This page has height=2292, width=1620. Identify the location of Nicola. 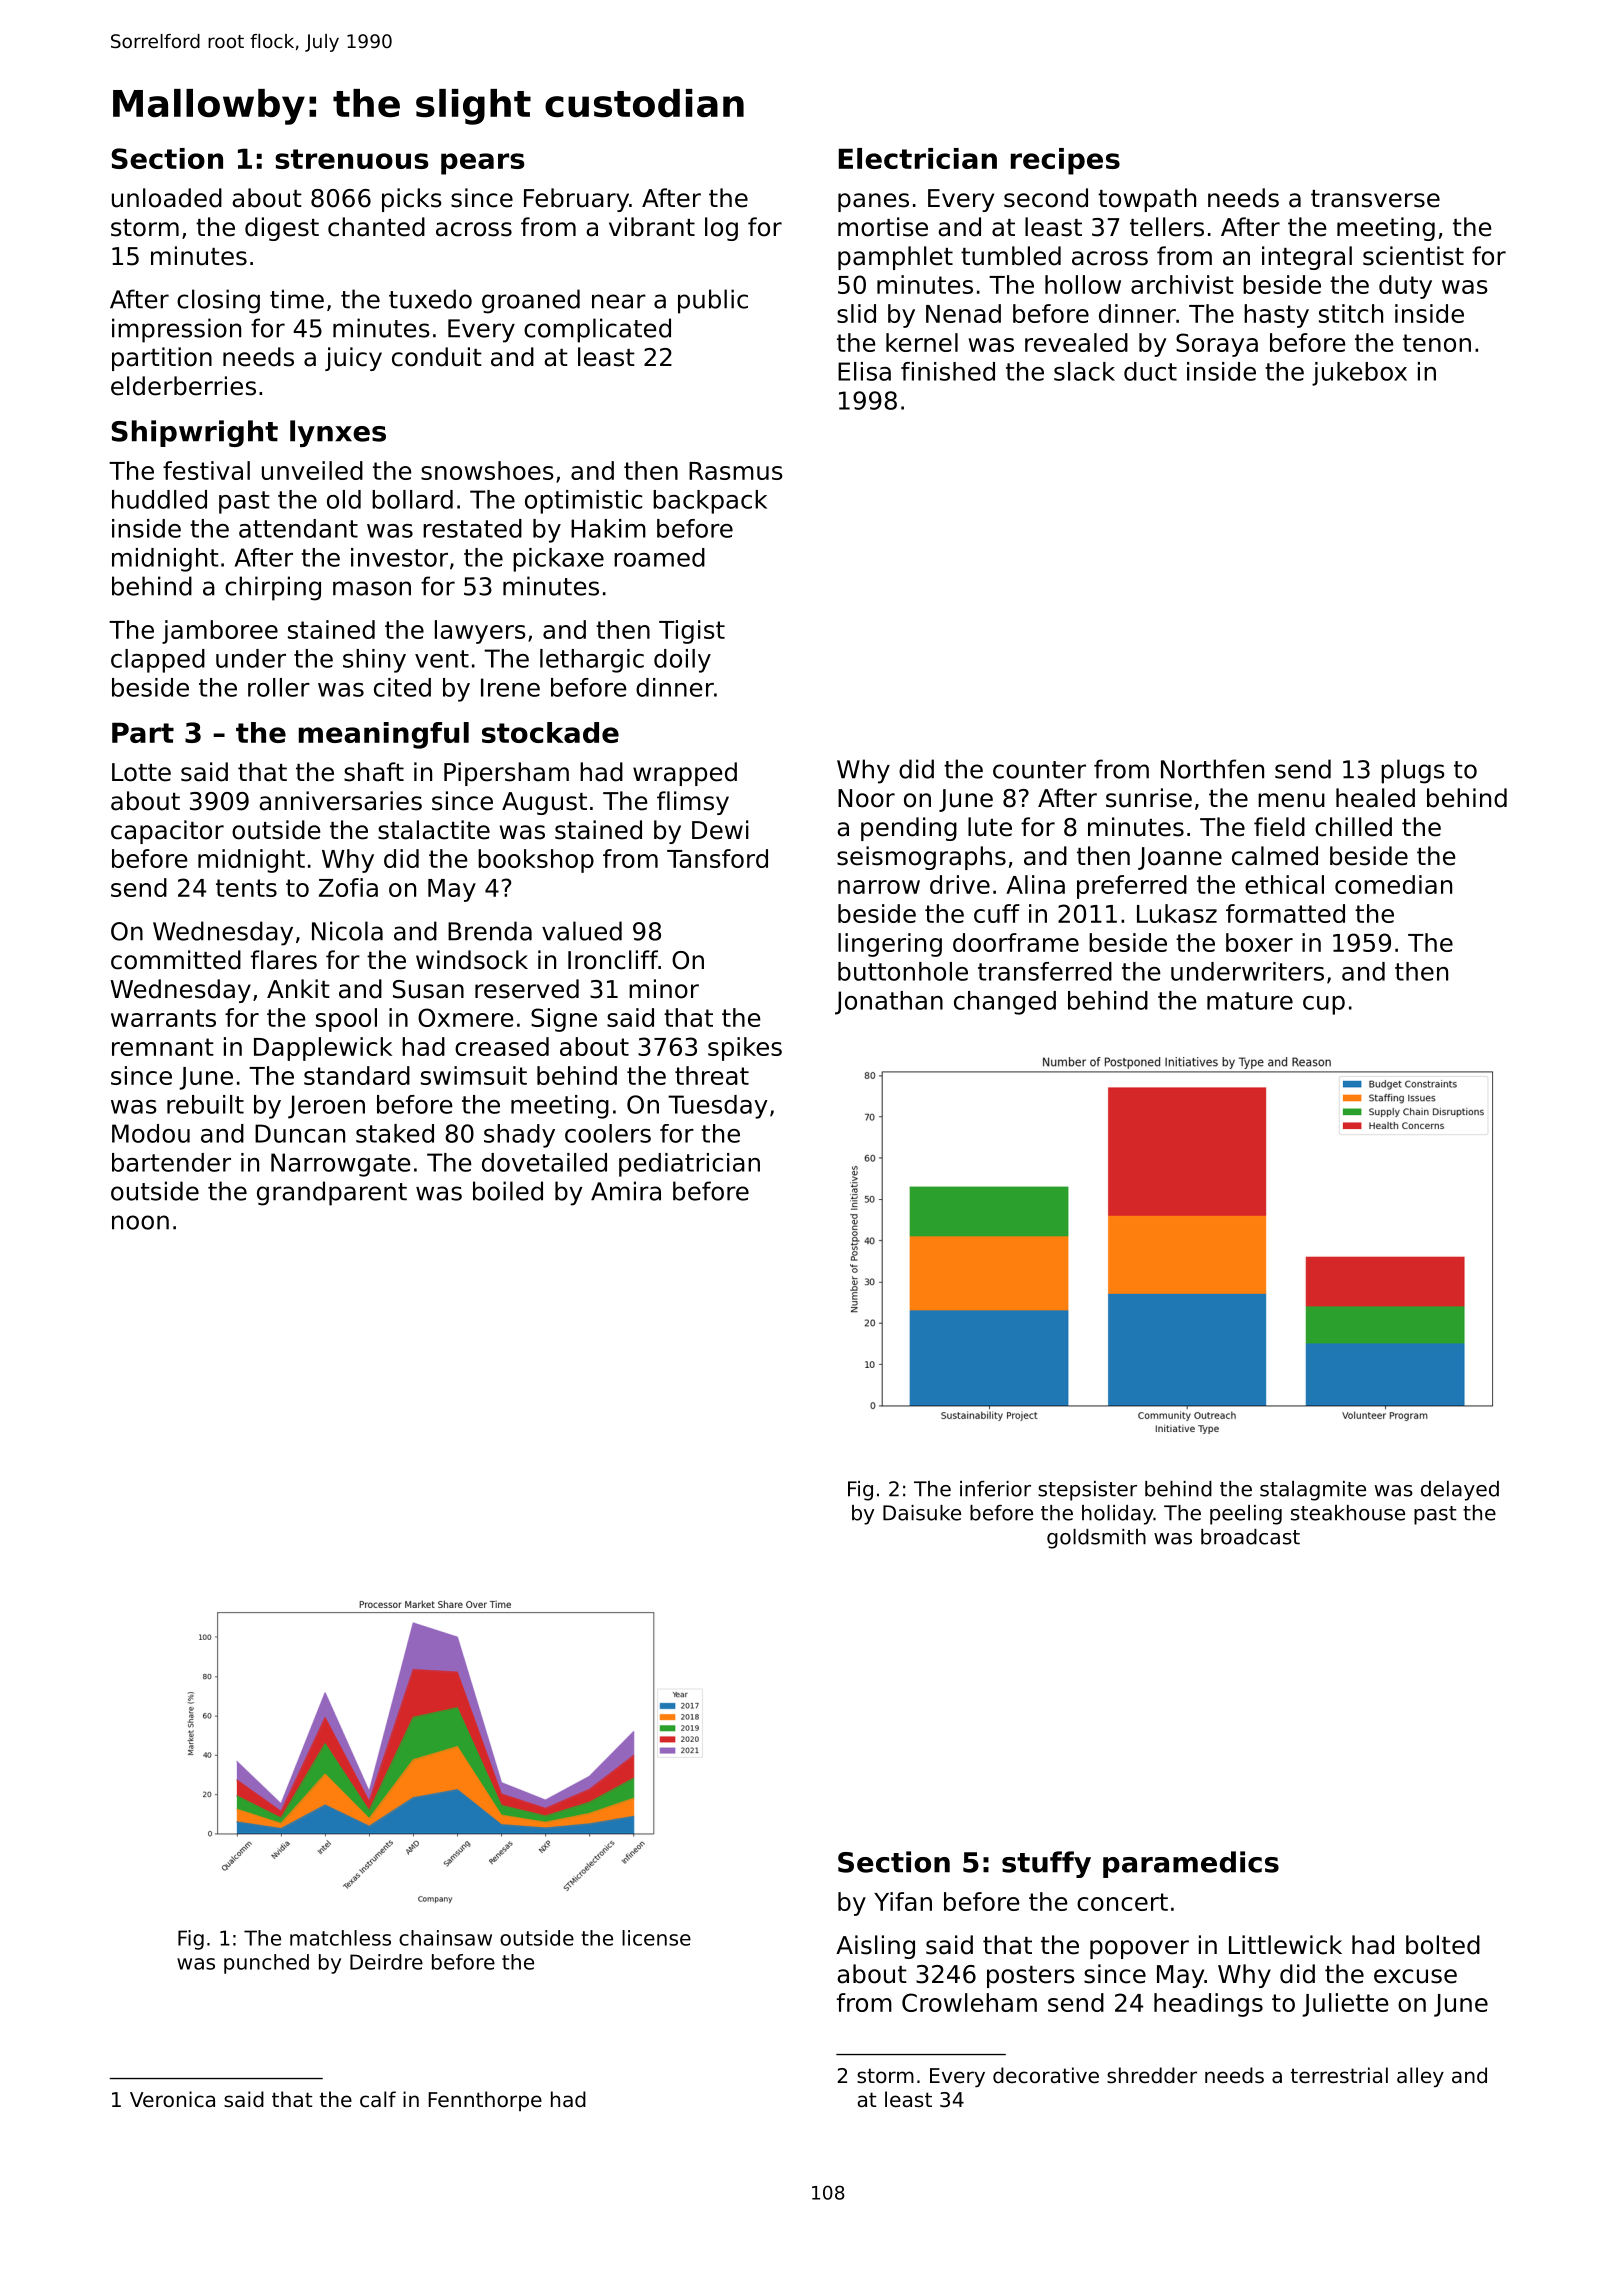
(347, 931).
